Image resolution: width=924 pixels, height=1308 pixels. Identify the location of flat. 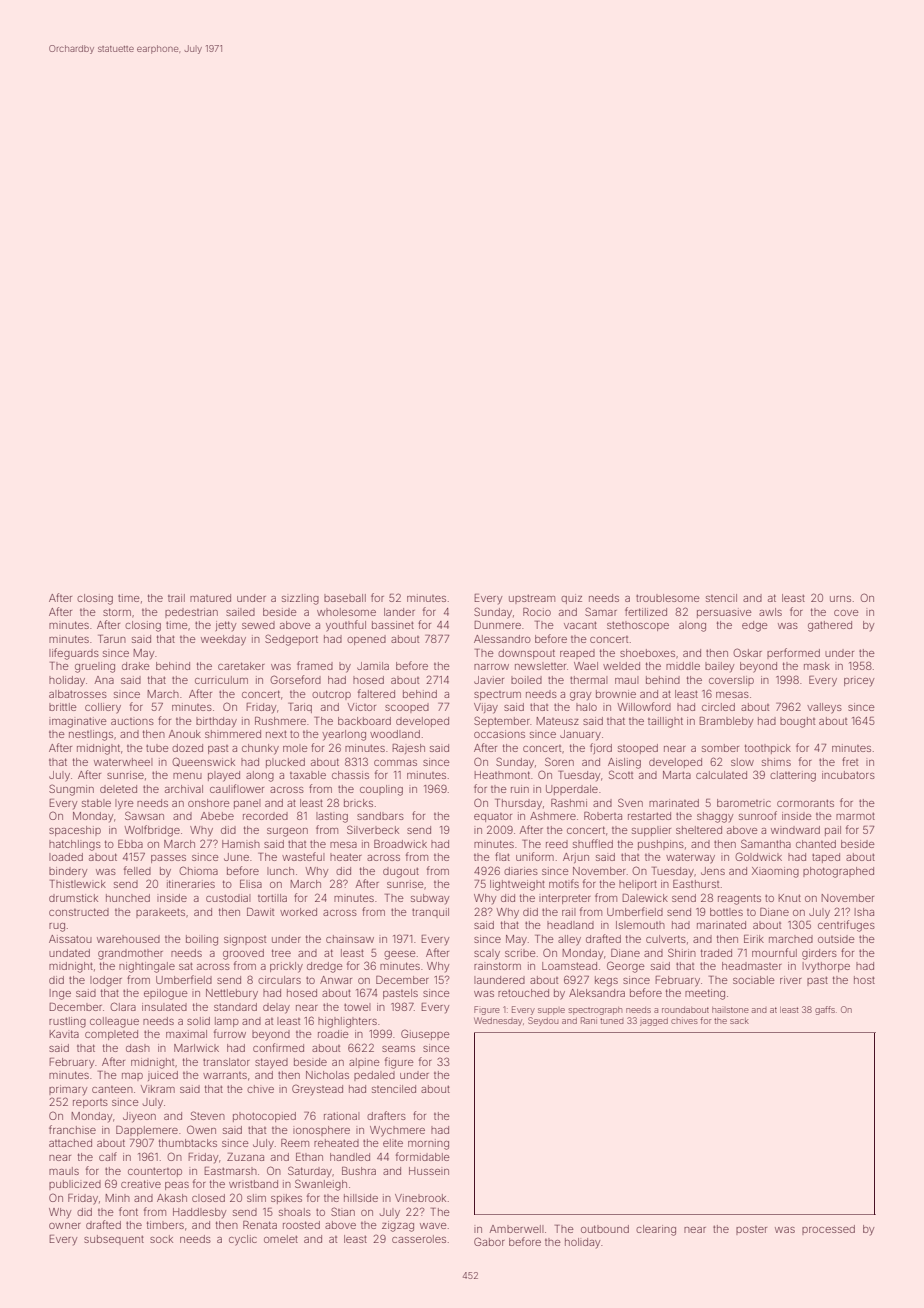
(502, 856).
